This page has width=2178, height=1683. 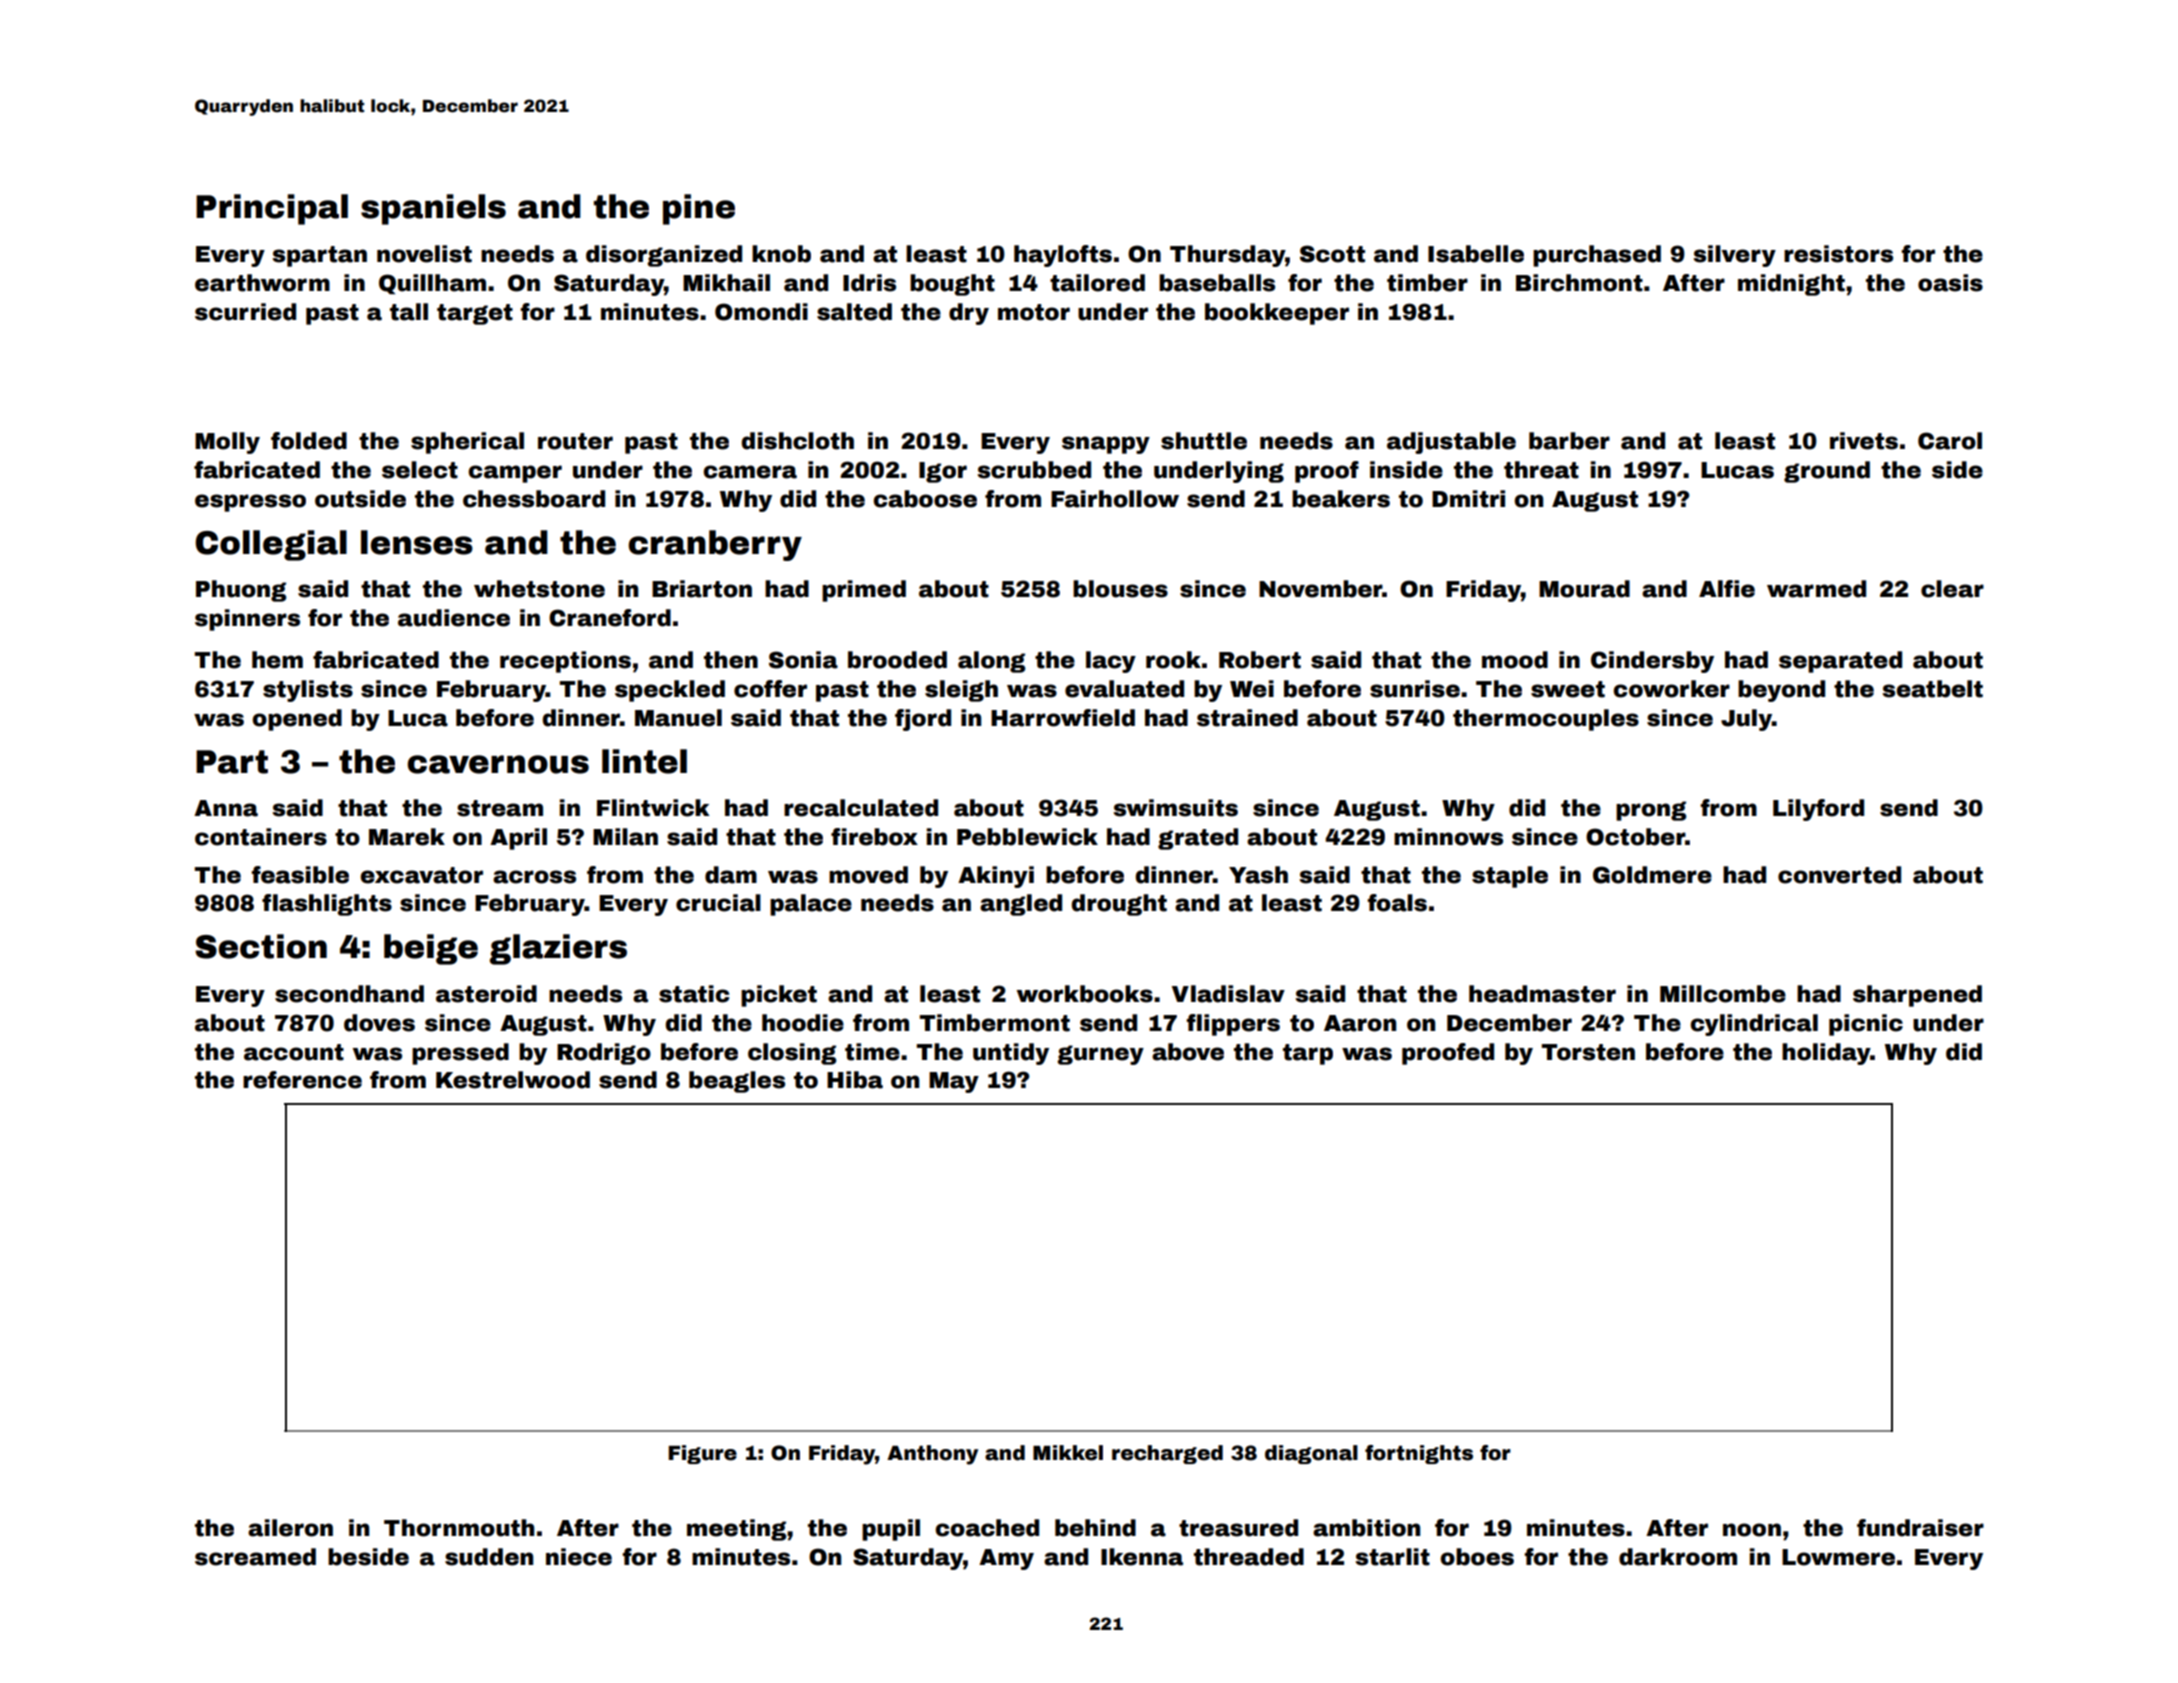 I want to click on above, so click(x=1188, y=1052).
